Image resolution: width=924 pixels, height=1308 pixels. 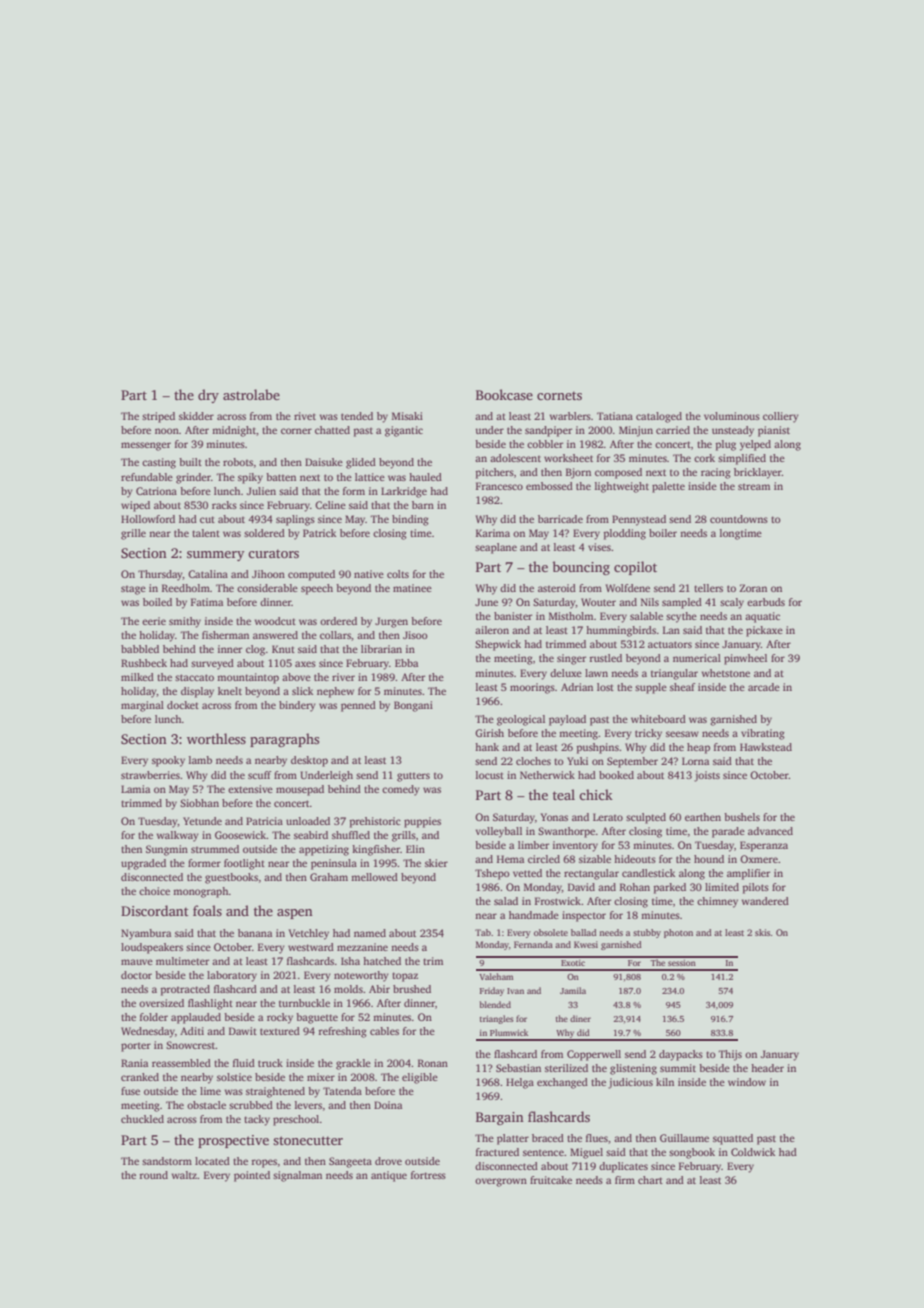 What do you see at coordinates (658, 719) in the screenshot?
I see `whiteboard` at bounding box center [658, 719].
